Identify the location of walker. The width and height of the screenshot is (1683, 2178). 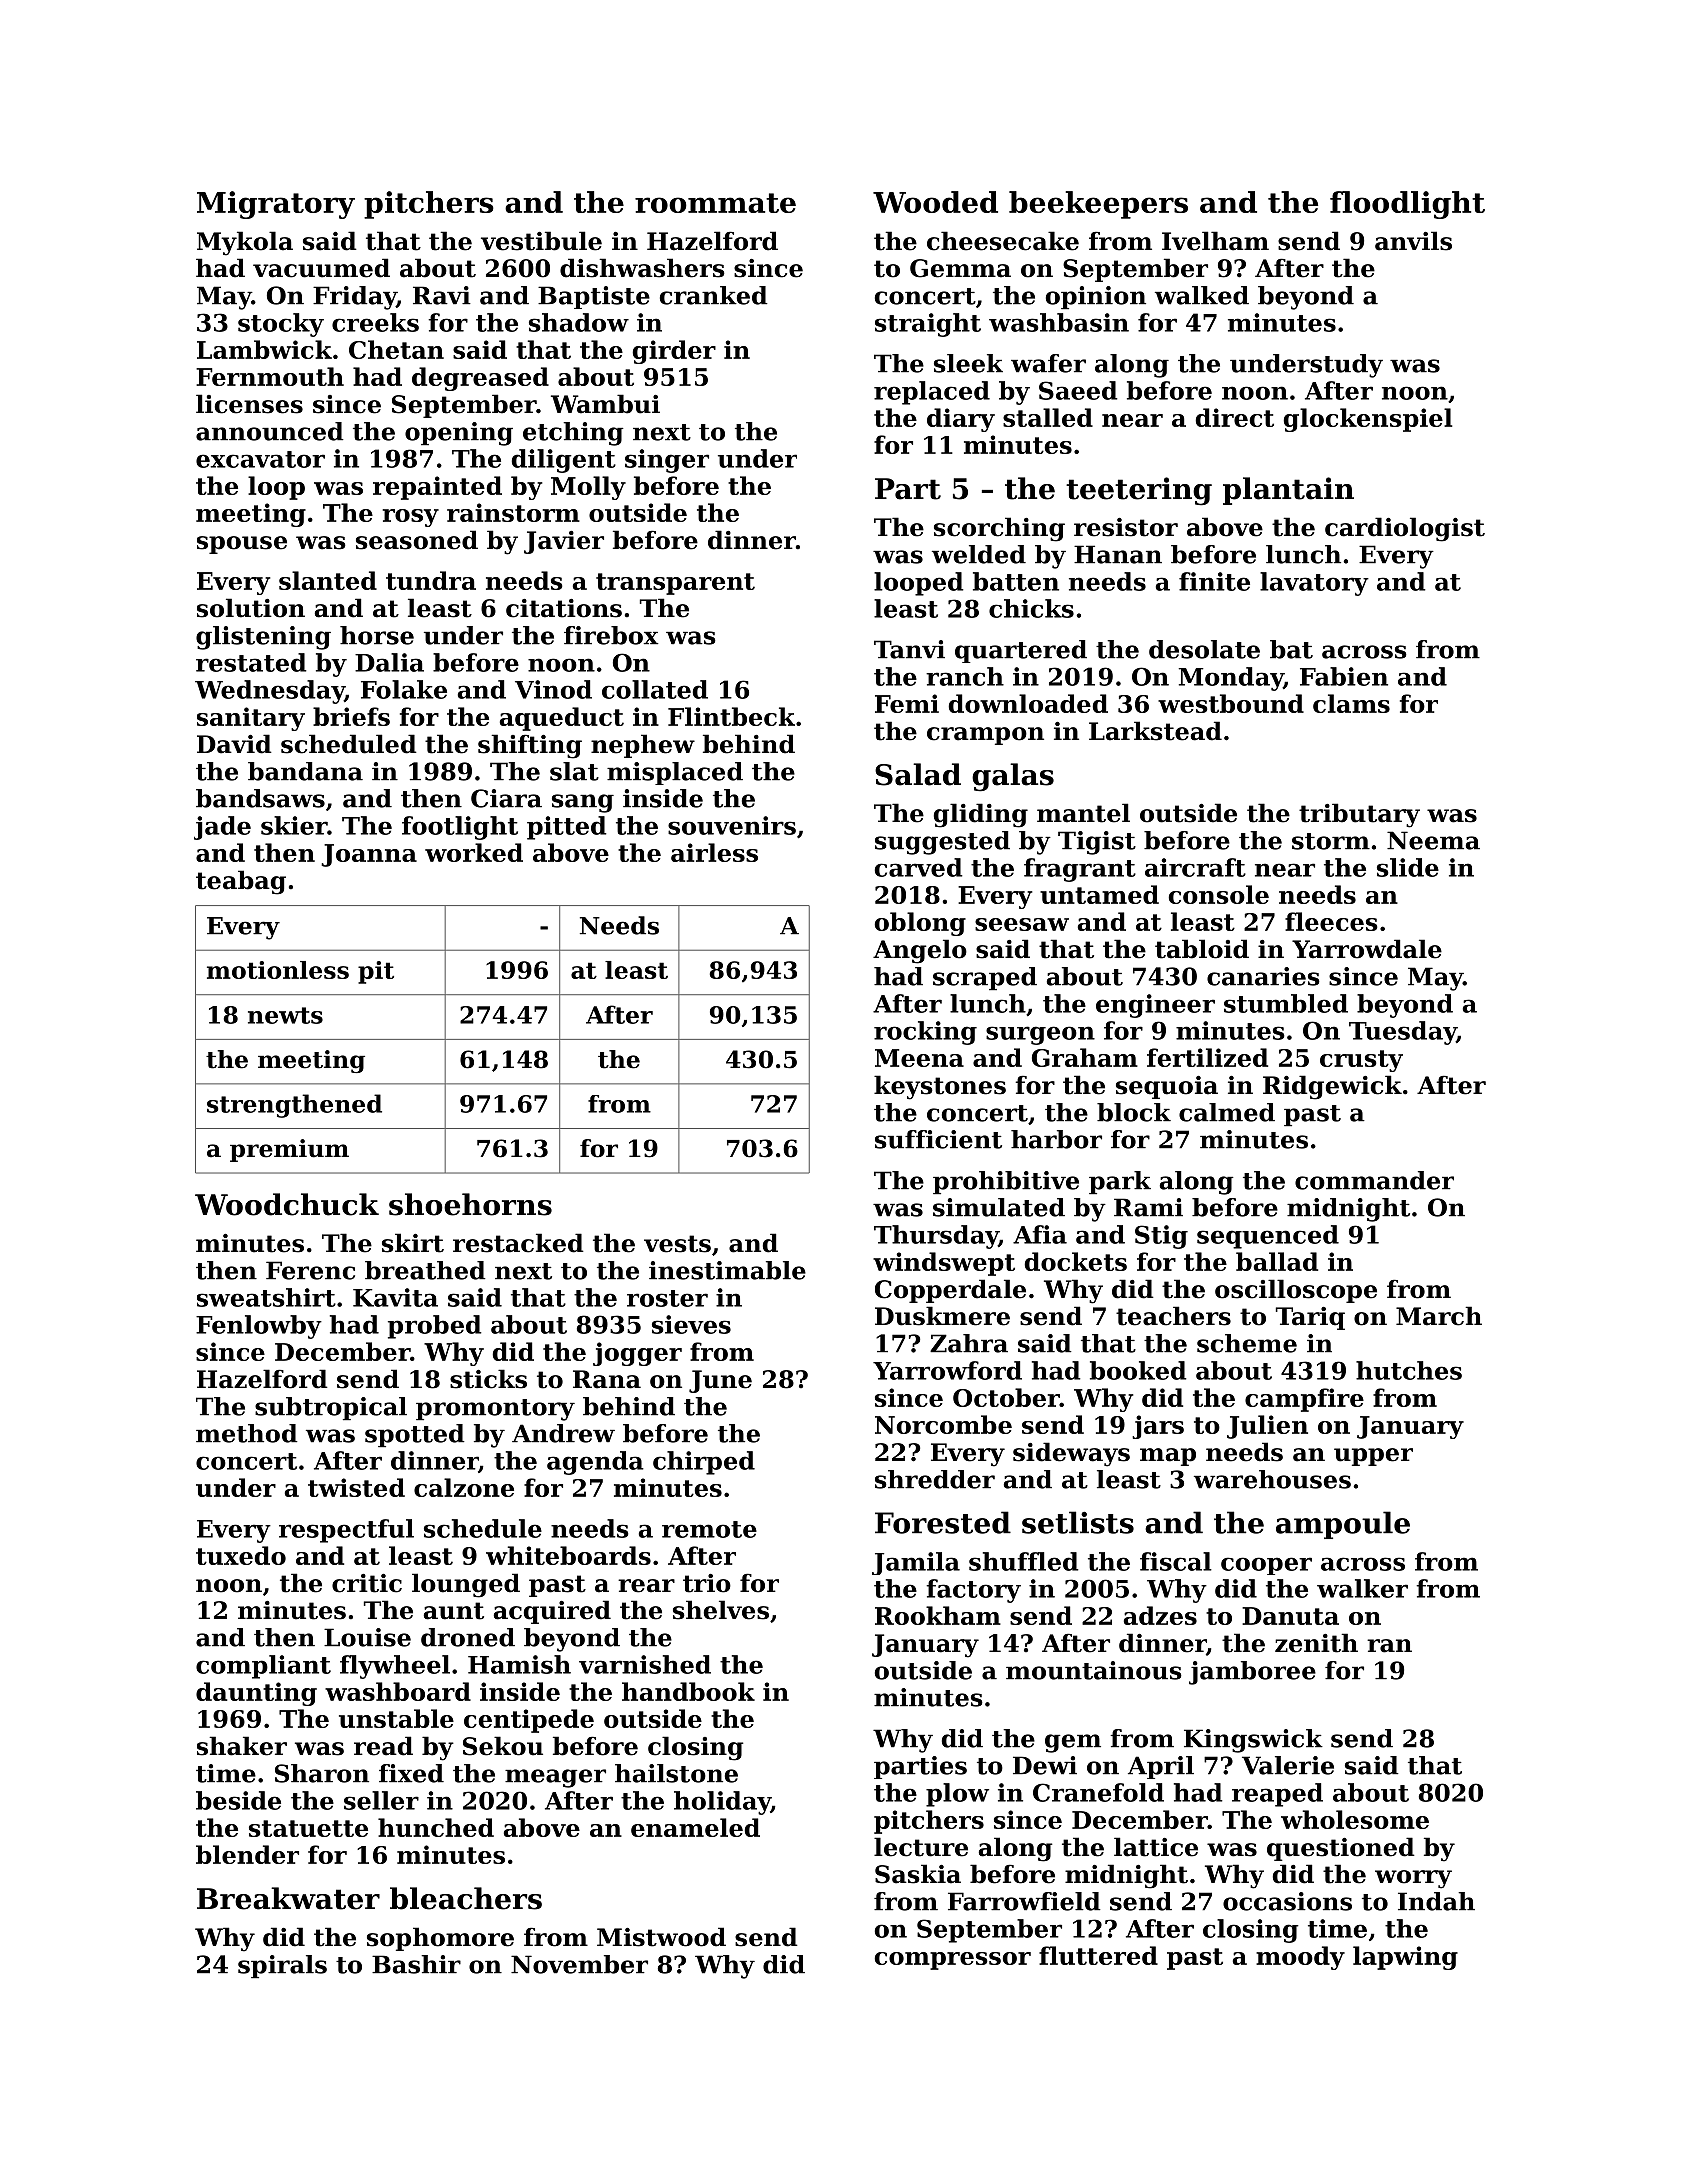
(1362, 1588).
